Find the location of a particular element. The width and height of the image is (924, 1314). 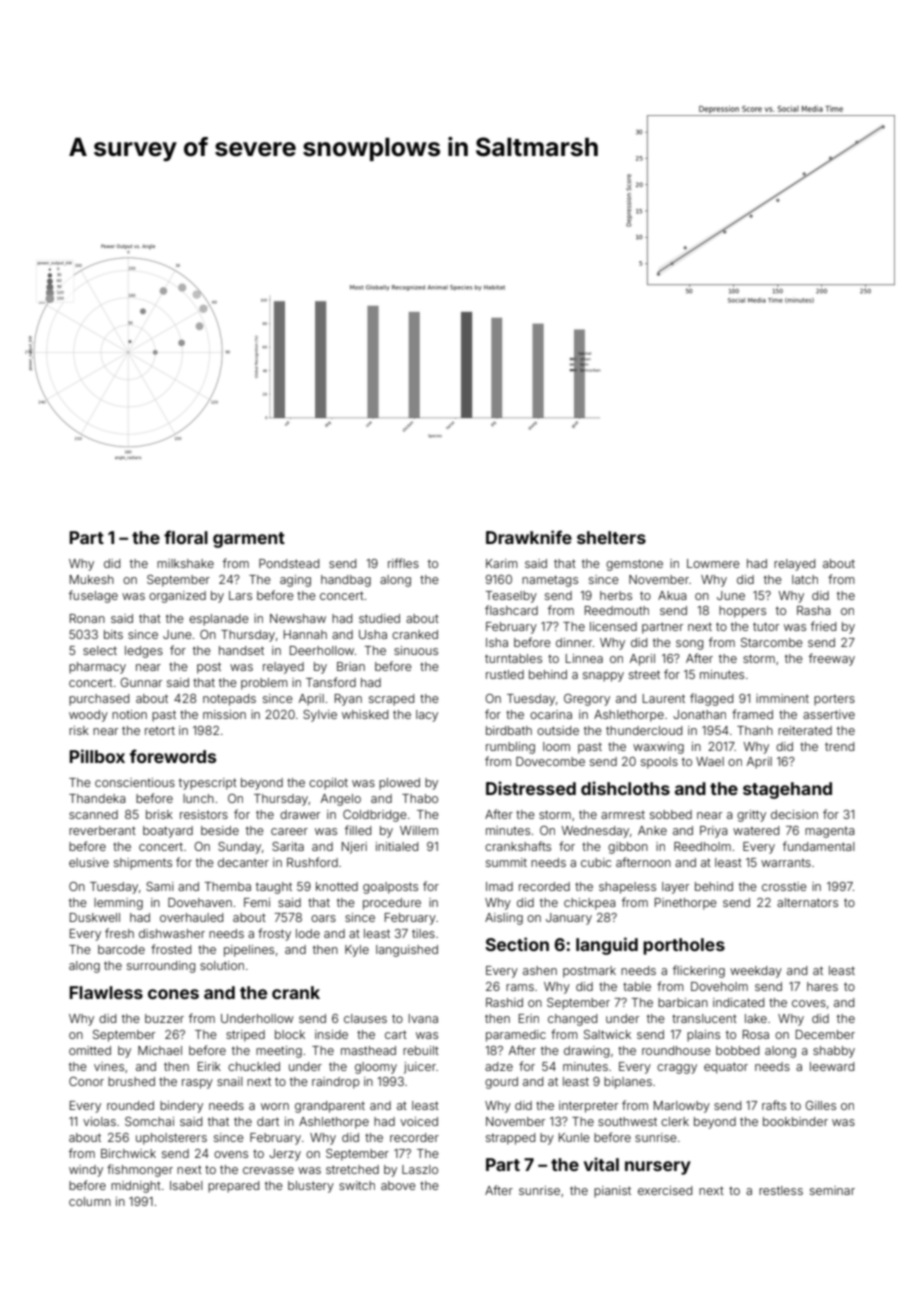

strapped is located at coordinates (510, 1139).
